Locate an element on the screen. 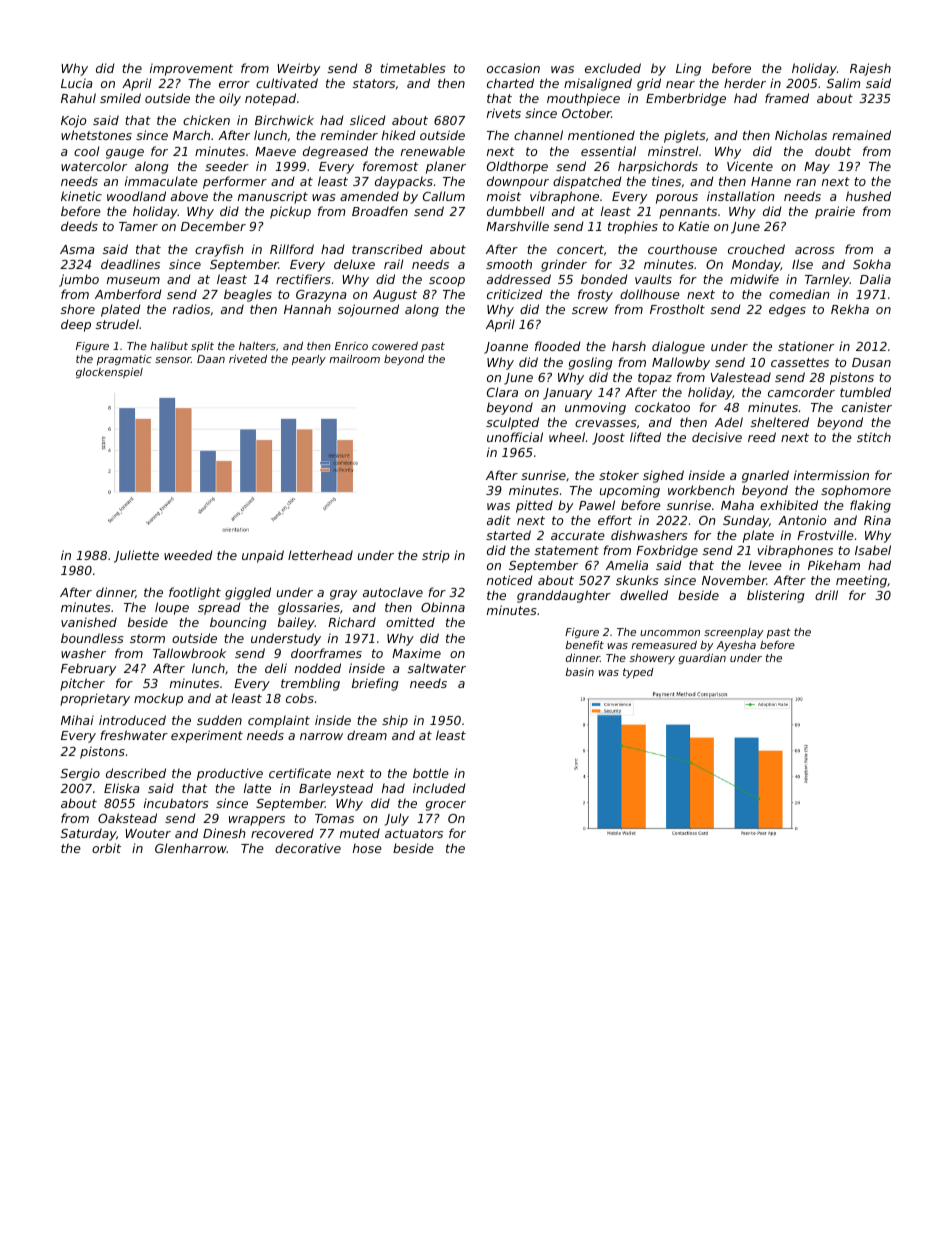 Image resolution: width=952 pixels, height=1233 pixels. Katie is located at coordinates (693, 226).
